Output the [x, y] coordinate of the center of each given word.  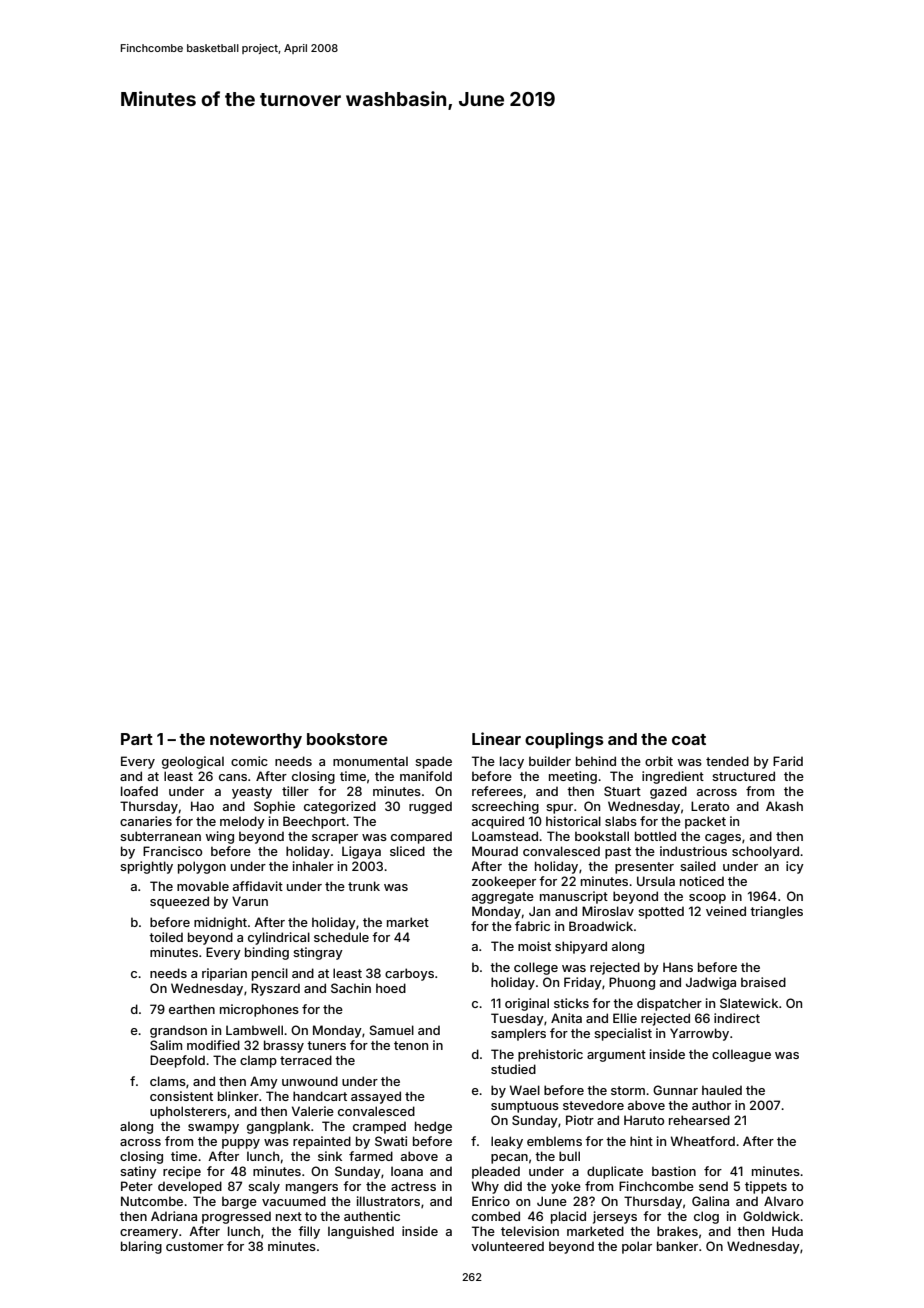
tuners [326, 1045]
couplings [564, 740]
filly [309, 1232]
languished [361, 1232]
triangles [776, 912]
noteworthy [256, 741]
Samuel [392, 1030]
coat [689, 739]
